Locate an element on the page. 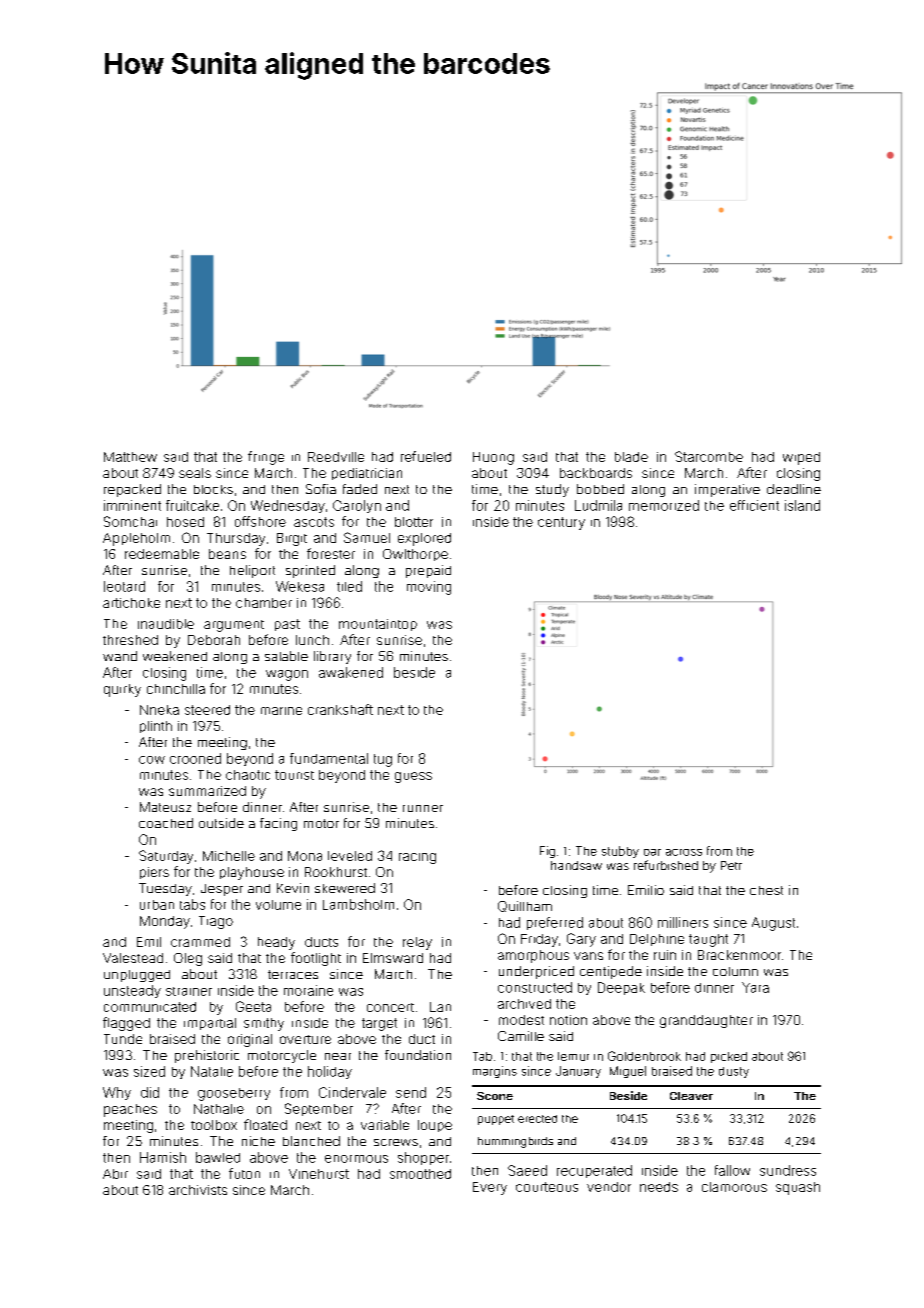 The image size is (924, 1308). wiped is located at coordinates (801, 458).
